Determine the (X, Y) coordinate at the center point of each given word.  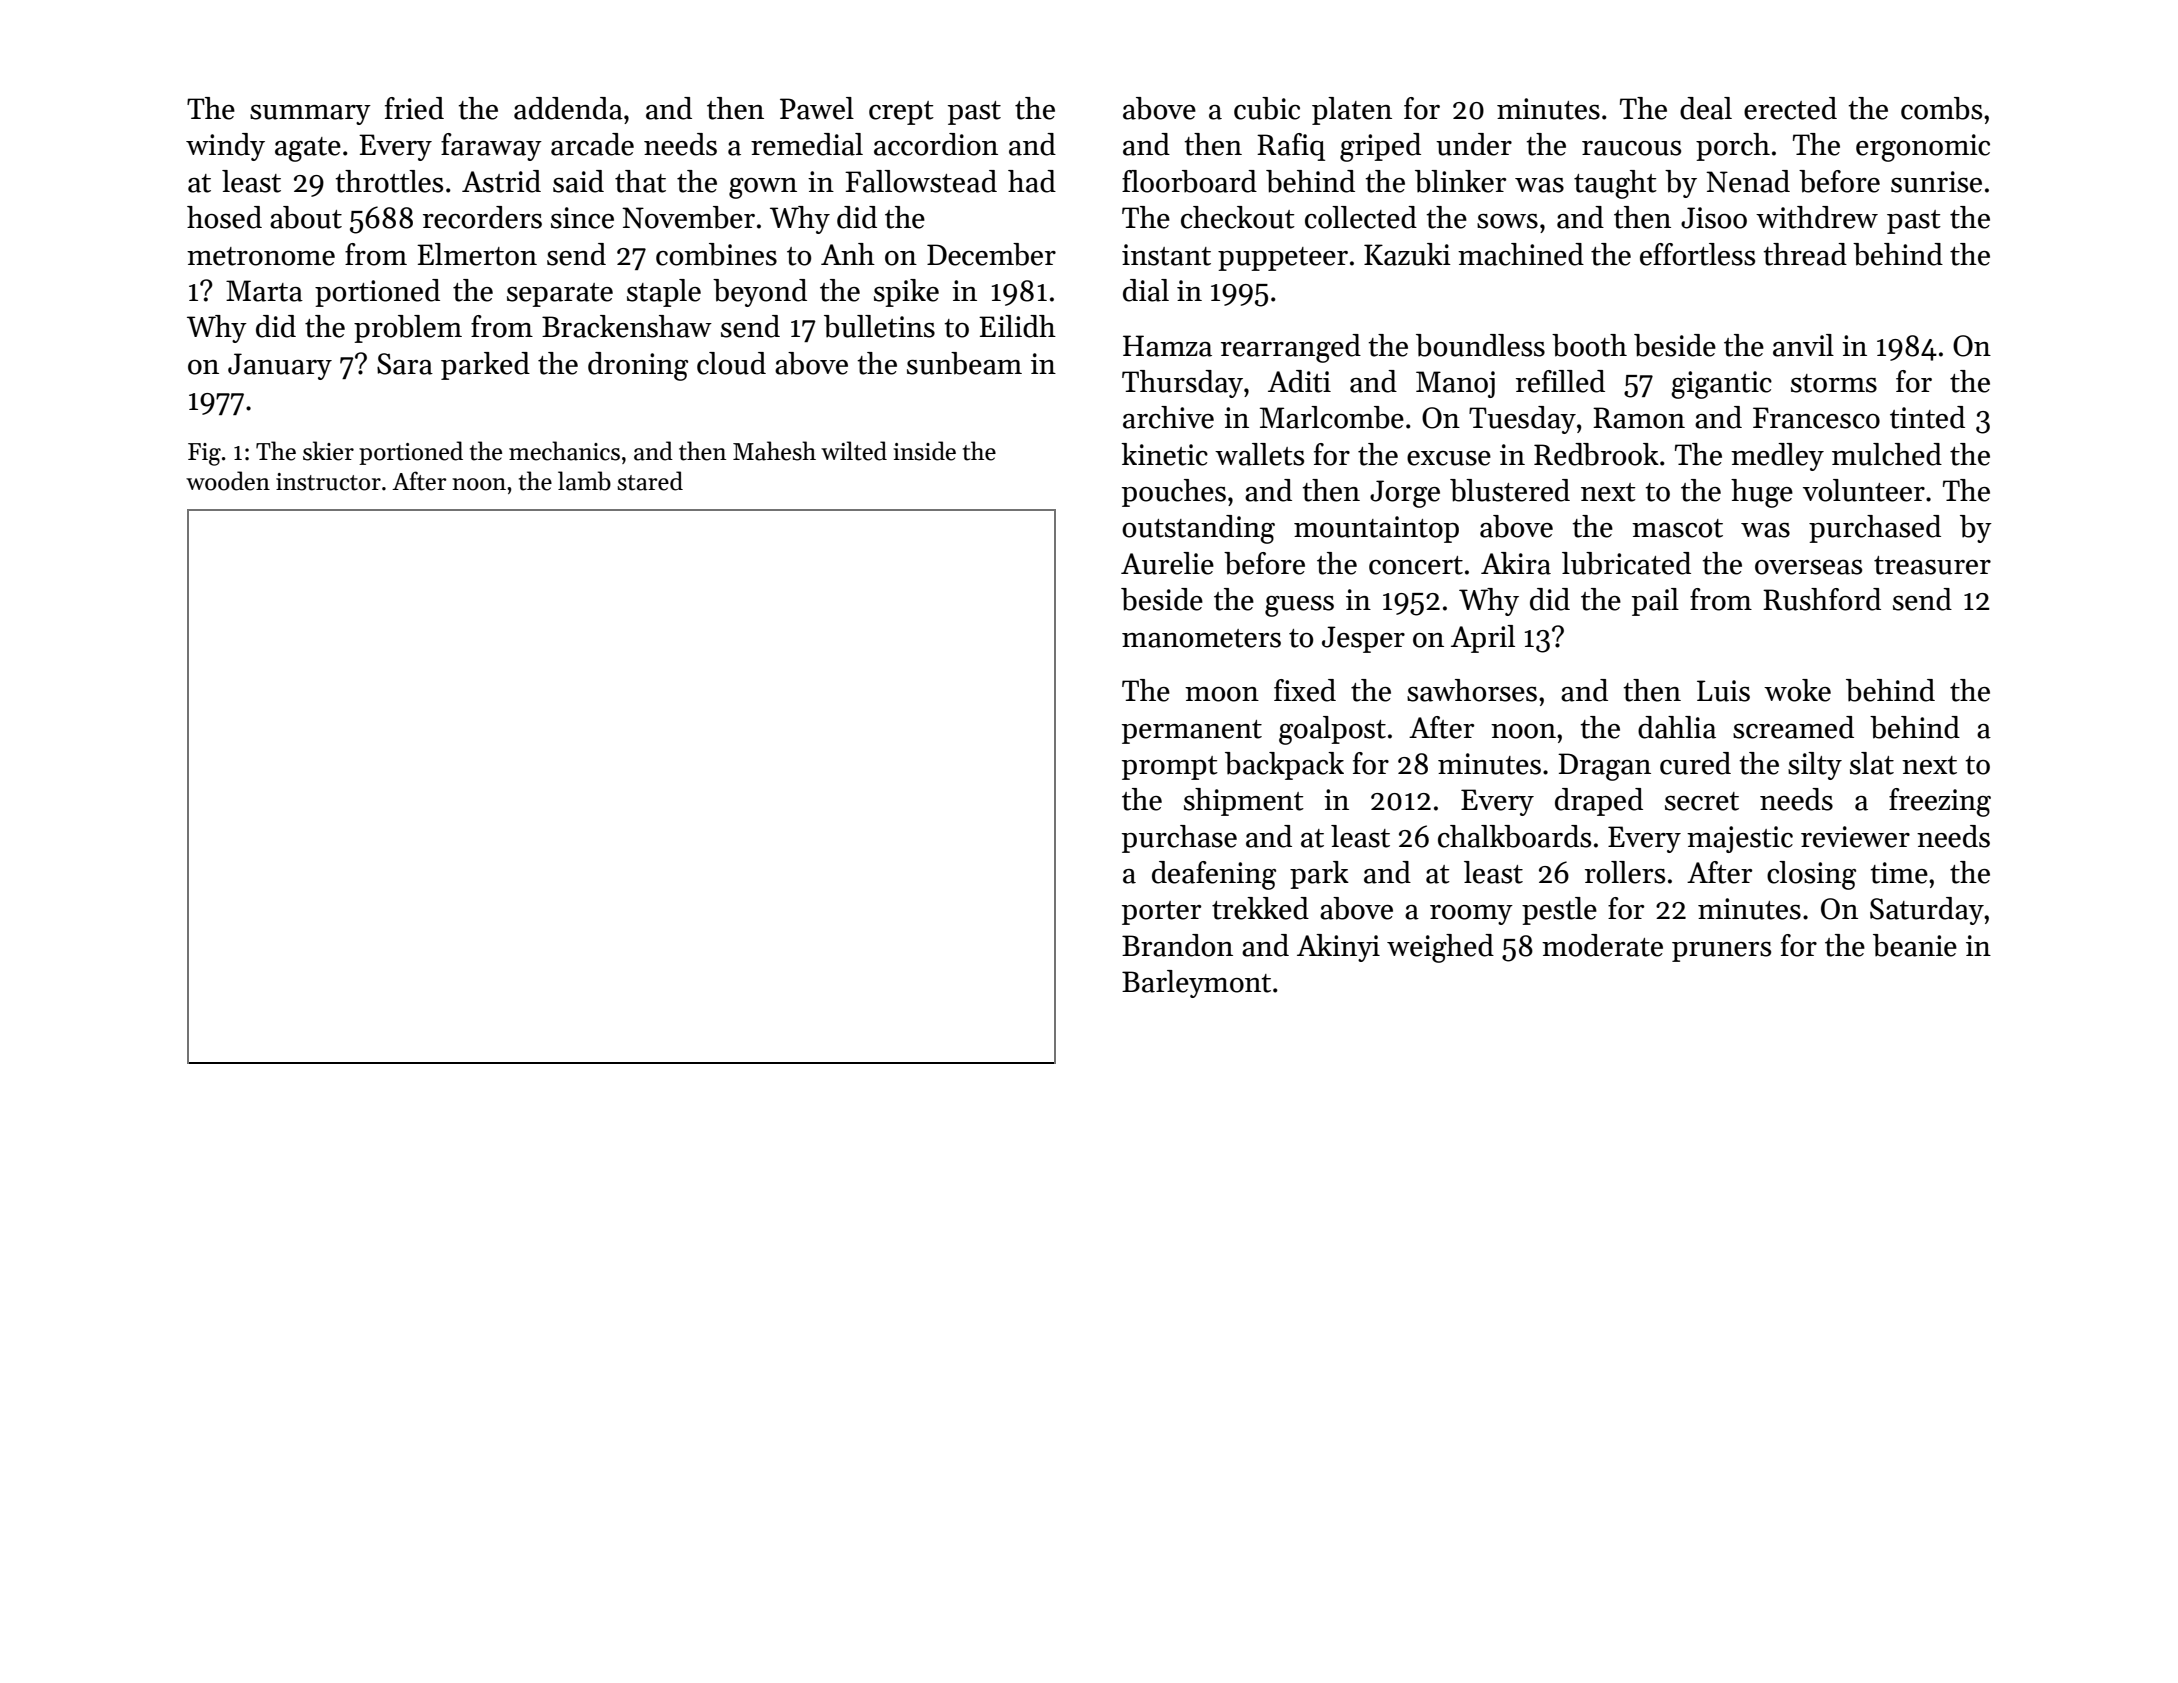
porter (1161, 913)
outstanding (1198, 529)
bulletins (879, 326)
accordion (936, 144)
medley (1777, 457)
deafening (1214, 875)
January (280, 366)
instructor (328, 482)
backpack (1284, 766)
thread (1805, 254)
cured (1695, 763)
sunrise (1936, 182)
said (578, 181)
